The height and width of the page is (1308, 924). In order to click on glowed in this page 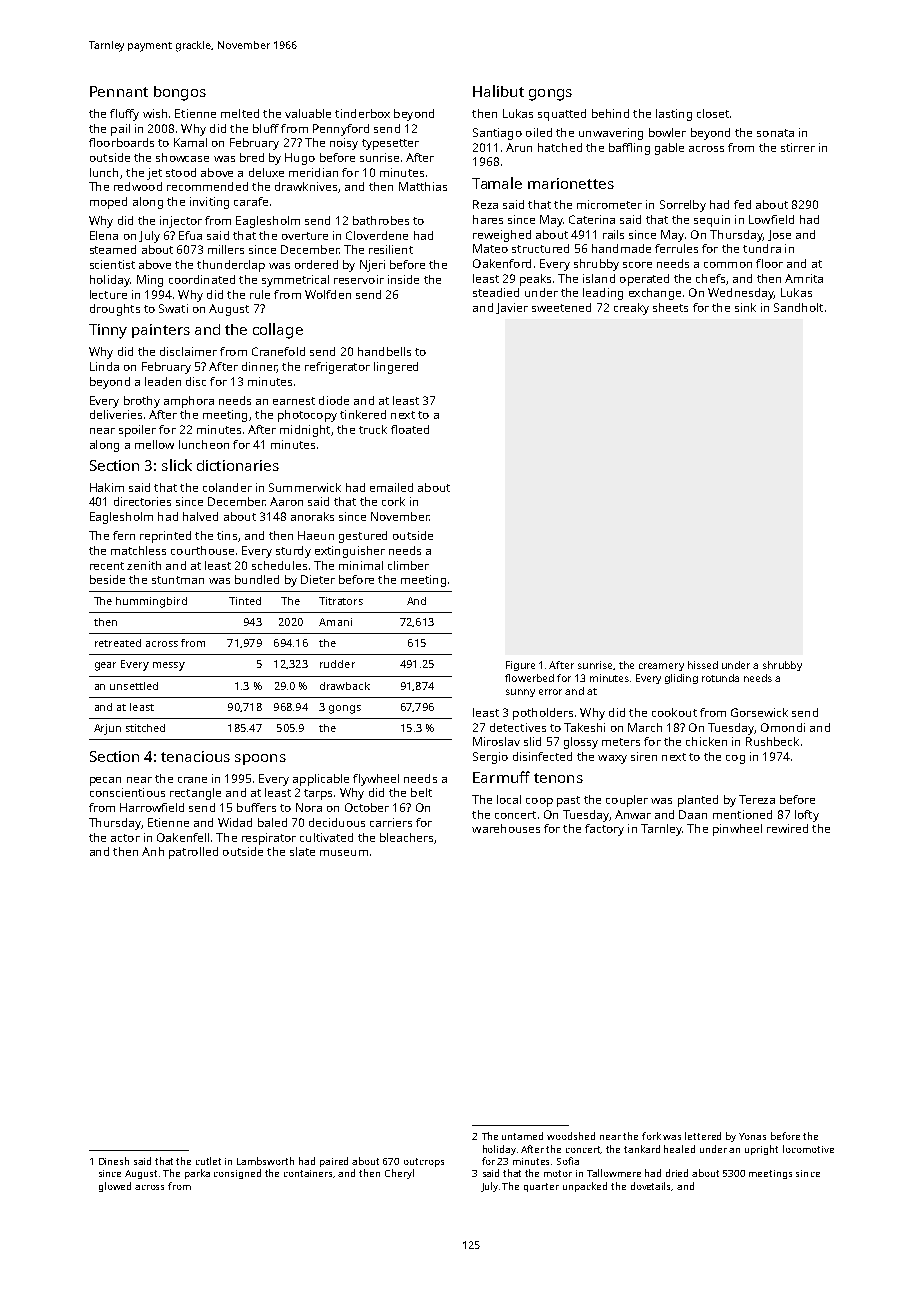, I will do `click(115, 1187)`.
